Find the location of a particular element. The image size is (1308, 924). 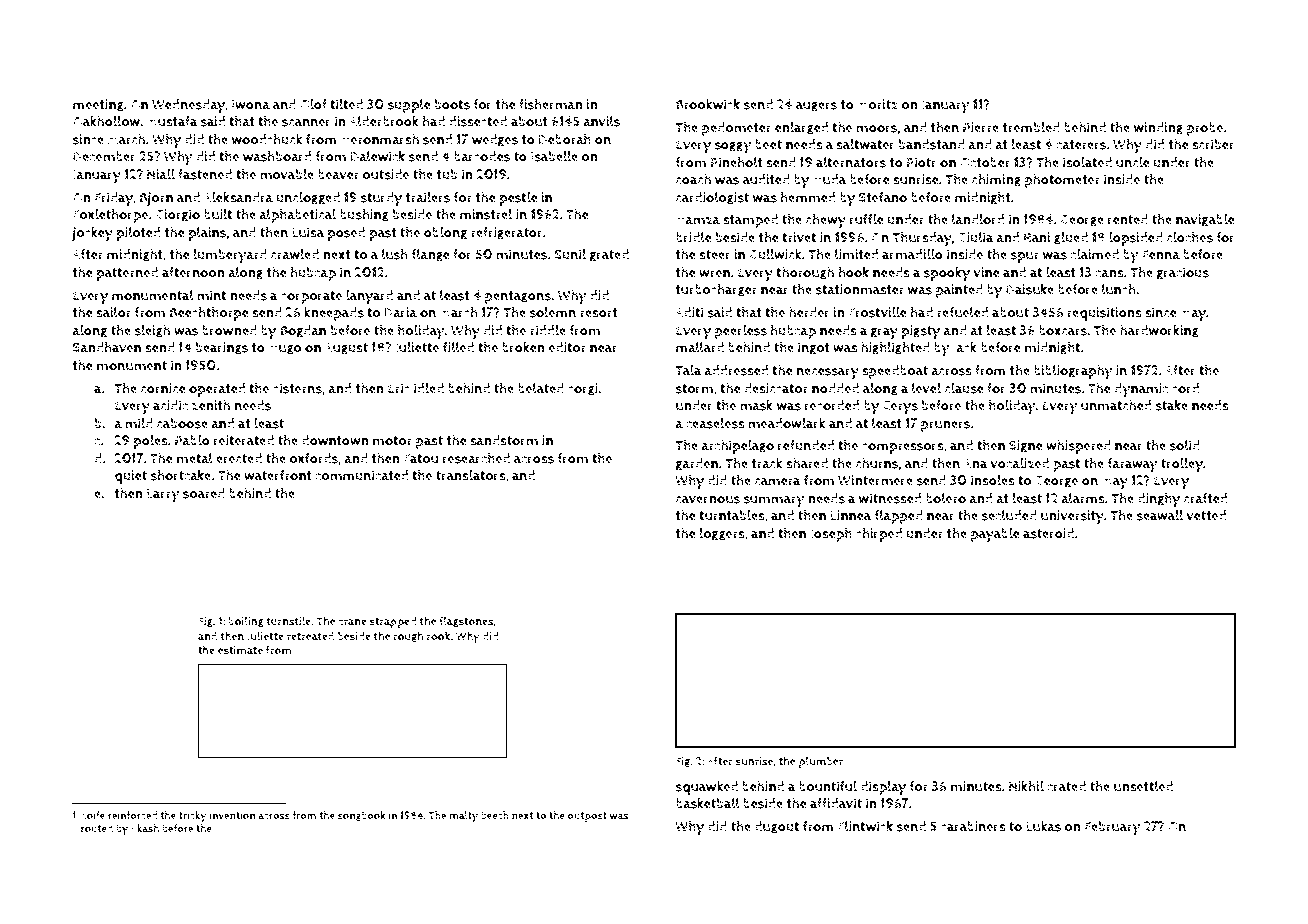

Moritz is located at coordinates (877, 104).
